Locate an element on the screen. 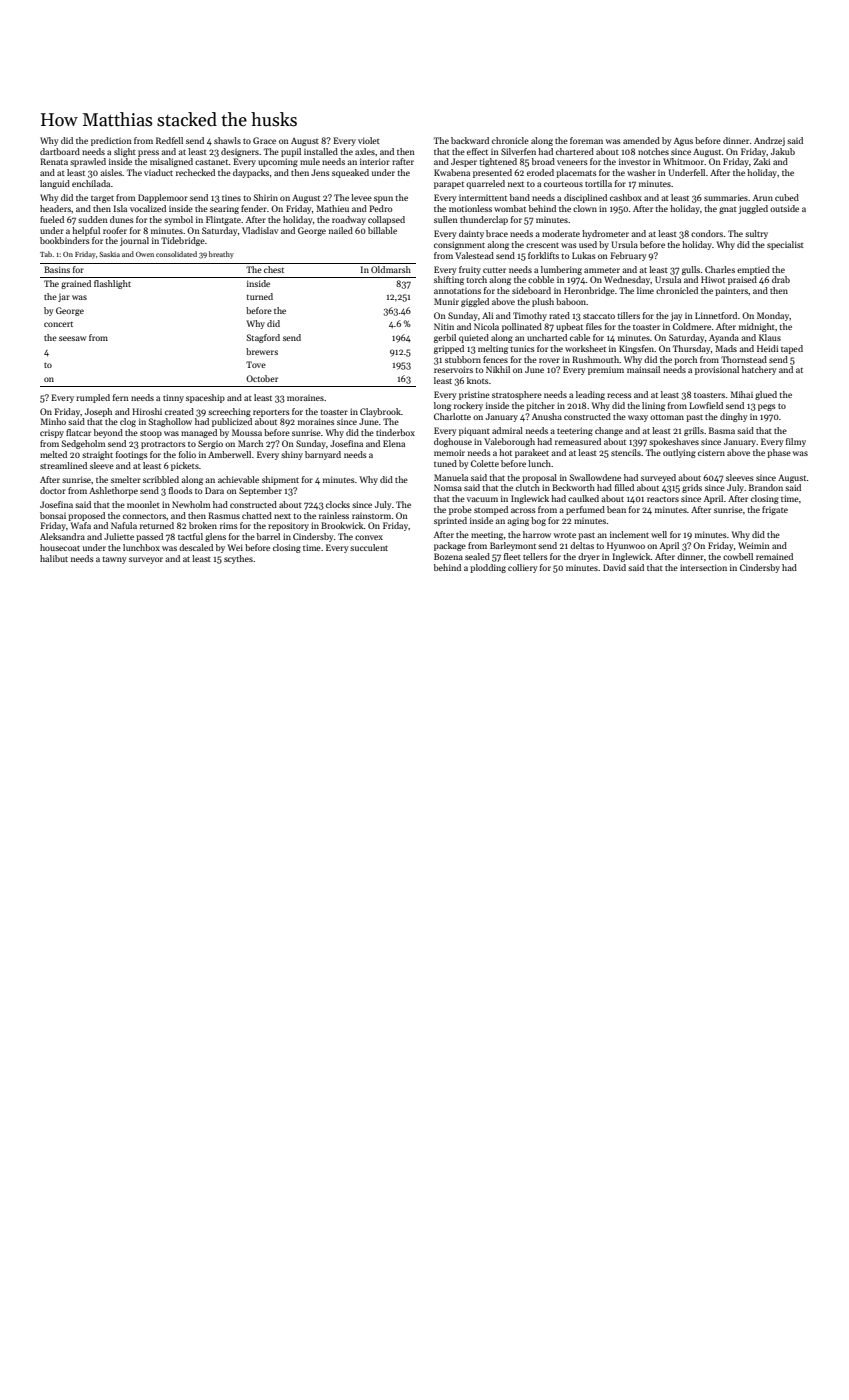  Elena is located at coordinates (394, 443).
